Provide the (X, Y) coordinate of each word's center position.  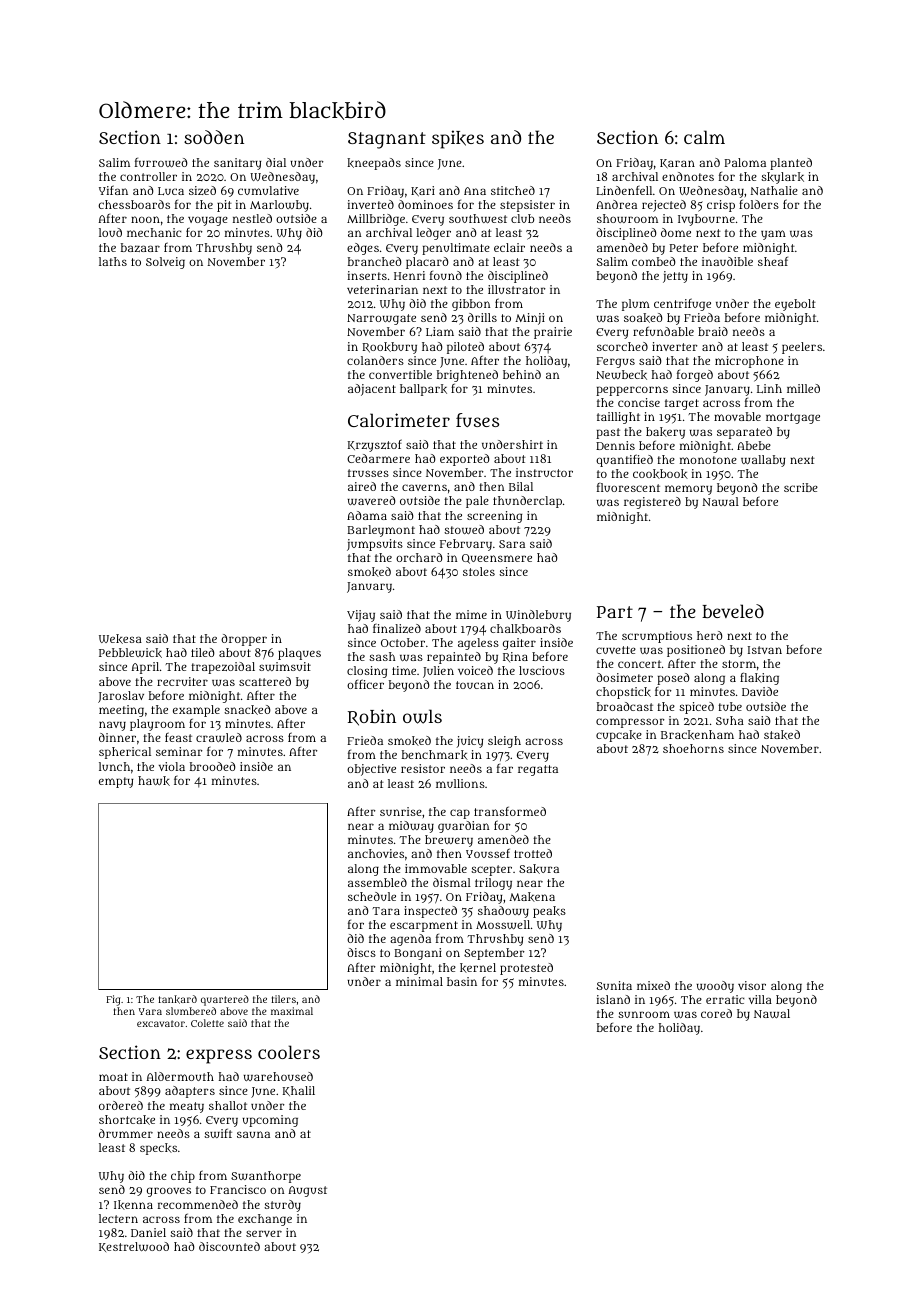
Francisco (238, 1189)
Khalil (299, 1091)
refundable (663, 331)
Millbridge (376, 220)
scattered (265, 681)
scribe (801, 487)
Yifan (113, 190)
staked (782, 735)
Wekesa (120, 639)
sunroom (644, 1014)
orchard (419, 557)
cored (716, 1013)
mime (471, 614)
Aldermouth (180, 1076)
